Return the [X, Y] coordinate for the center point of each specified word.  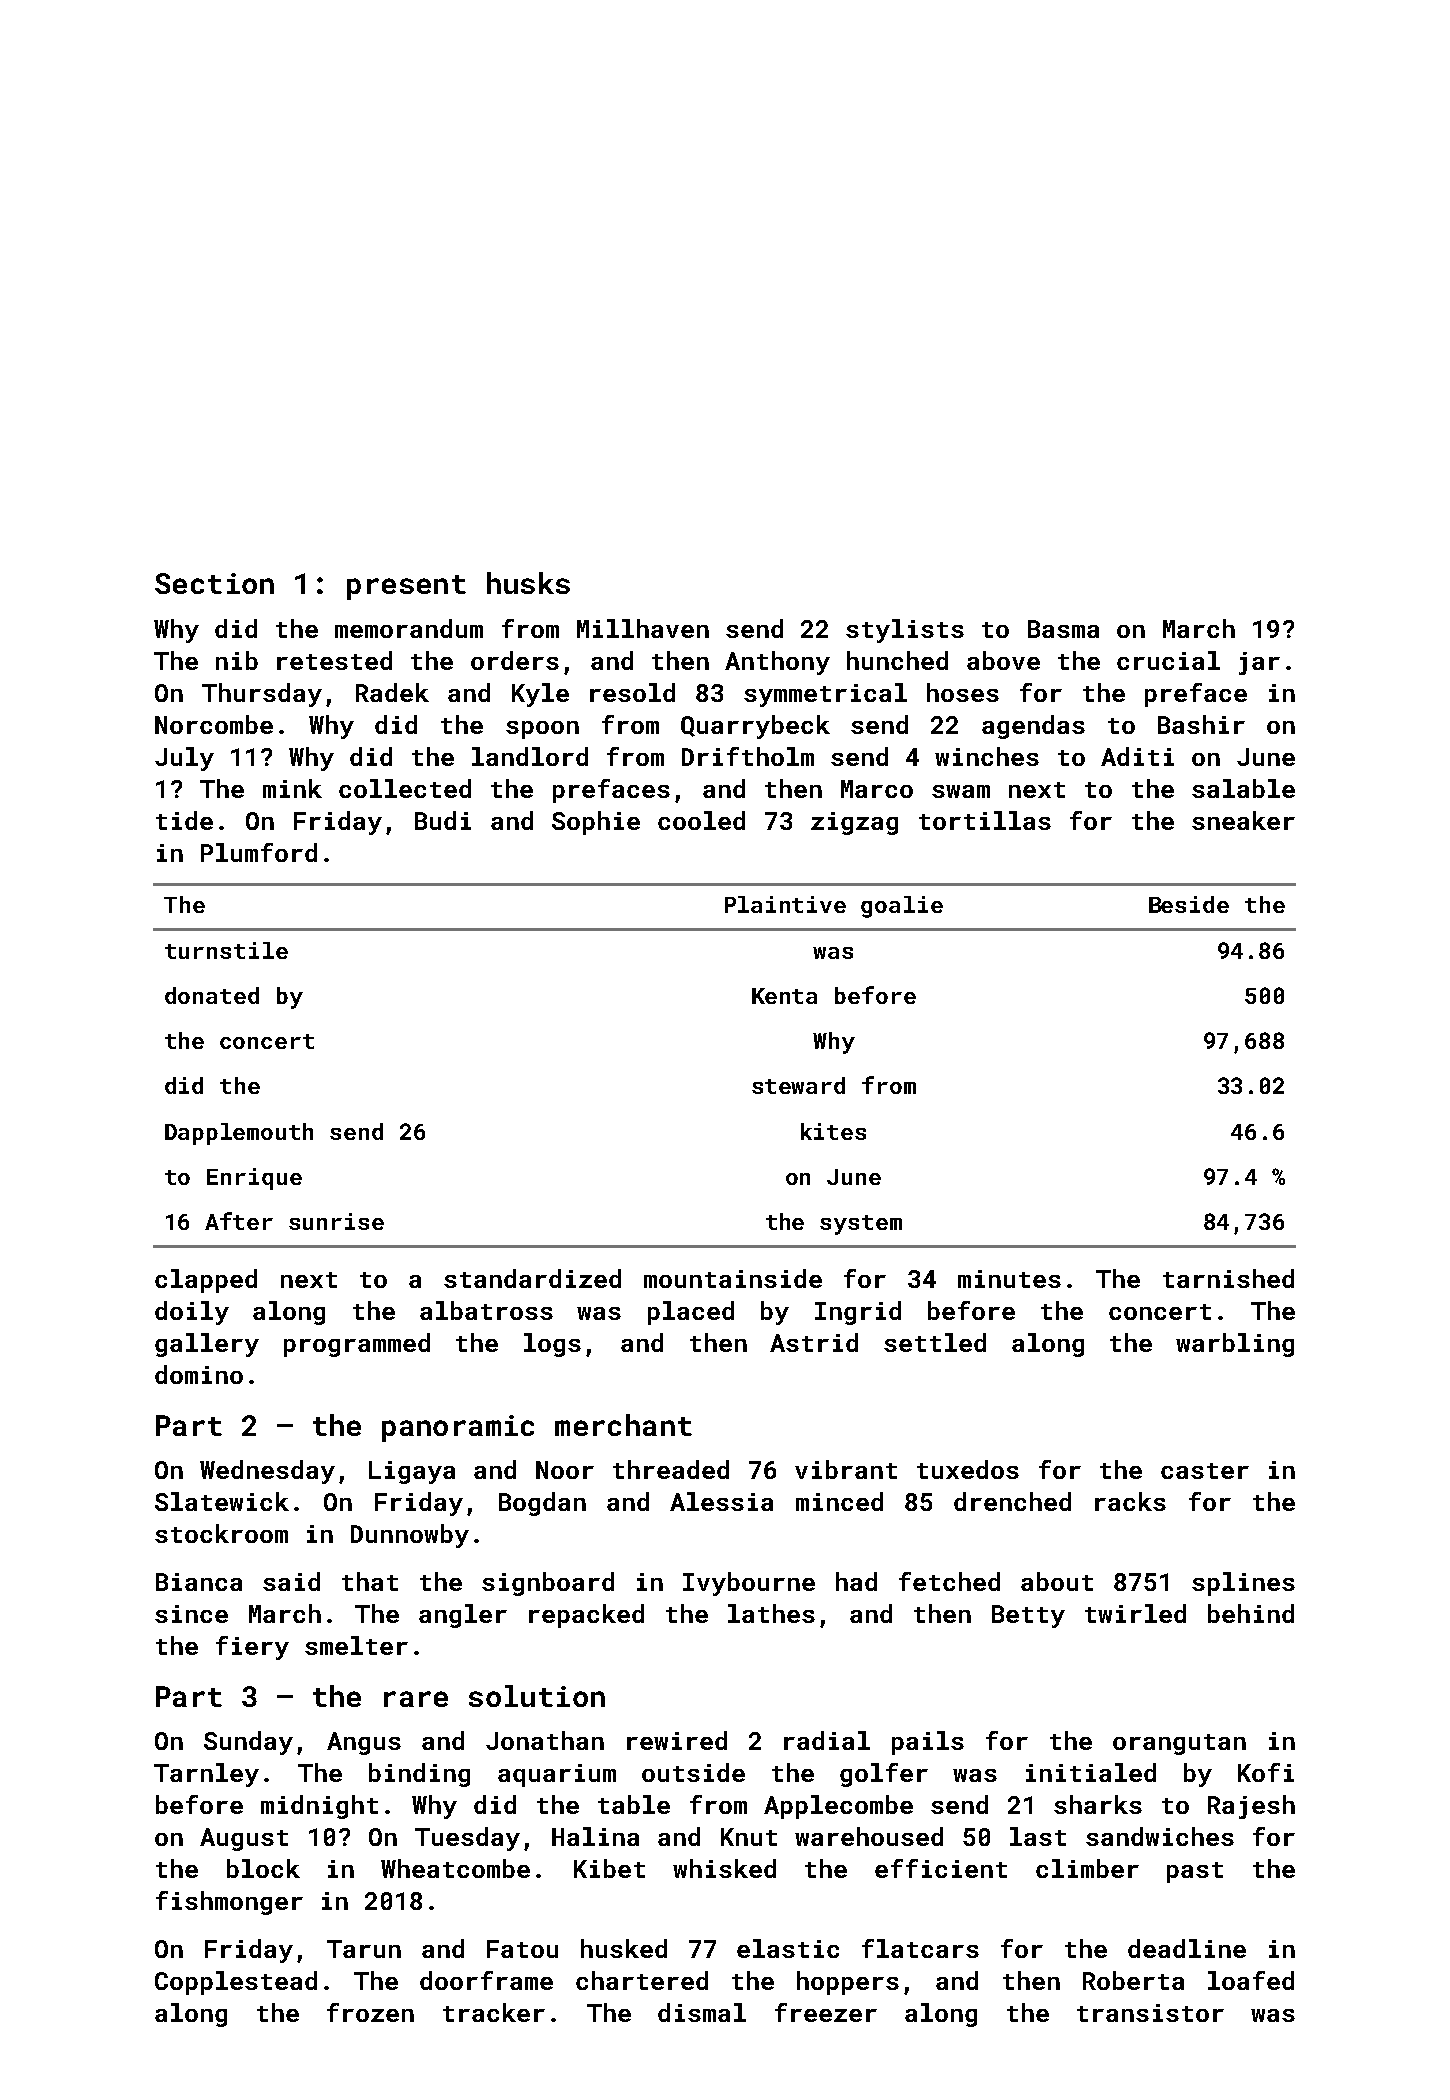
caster [1205, 1471]
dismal [702, 2012]
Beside [1189, 904]
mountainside [733, 1278]
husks [528, 583]
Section [214, 583]
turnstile [226, 950]
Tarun [364, 1949]
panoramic [458, 1428]
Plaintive [785, 904]
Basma [1063, 629]
